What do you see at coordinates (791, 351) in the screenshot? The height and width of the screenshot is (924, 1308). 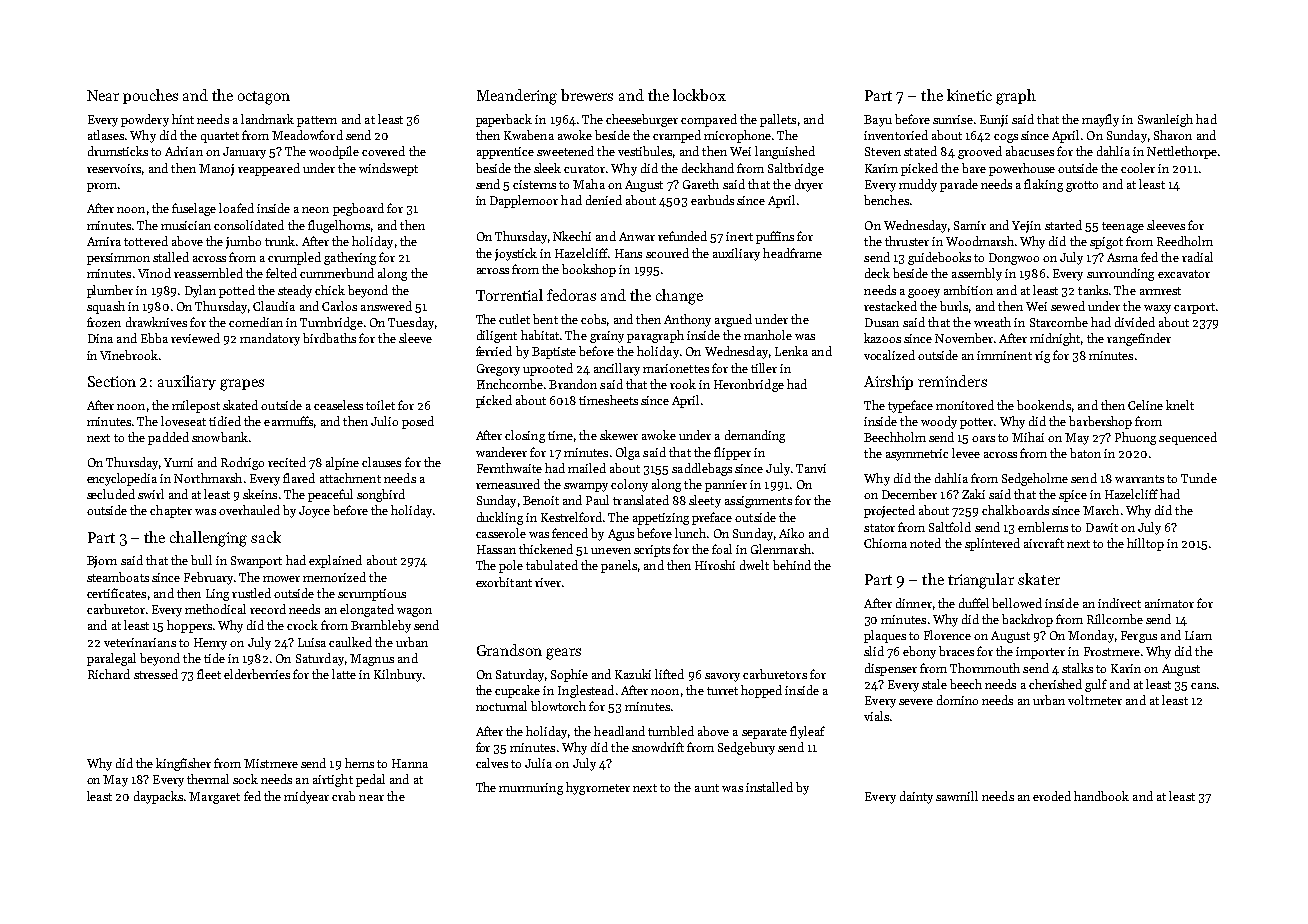 I see `Lenka` at bounding box center [791, 351].
